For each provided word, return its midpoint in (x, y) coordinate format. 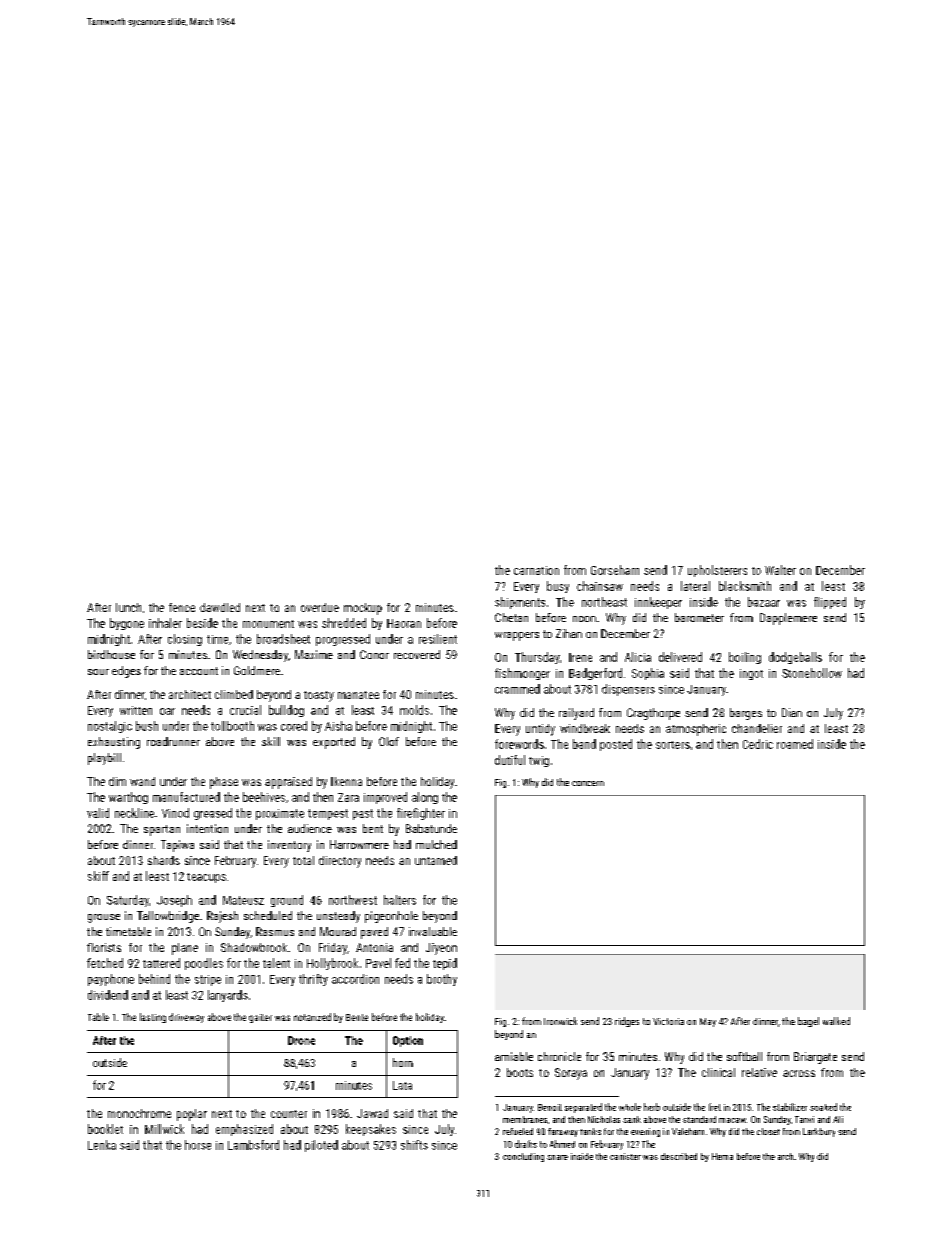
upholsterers (717, 571)
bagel (808, 1022)
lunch (128, 607)
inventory (289, 846)
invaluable (433, 931)
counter (289, 1114)
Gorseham (615, 570)
